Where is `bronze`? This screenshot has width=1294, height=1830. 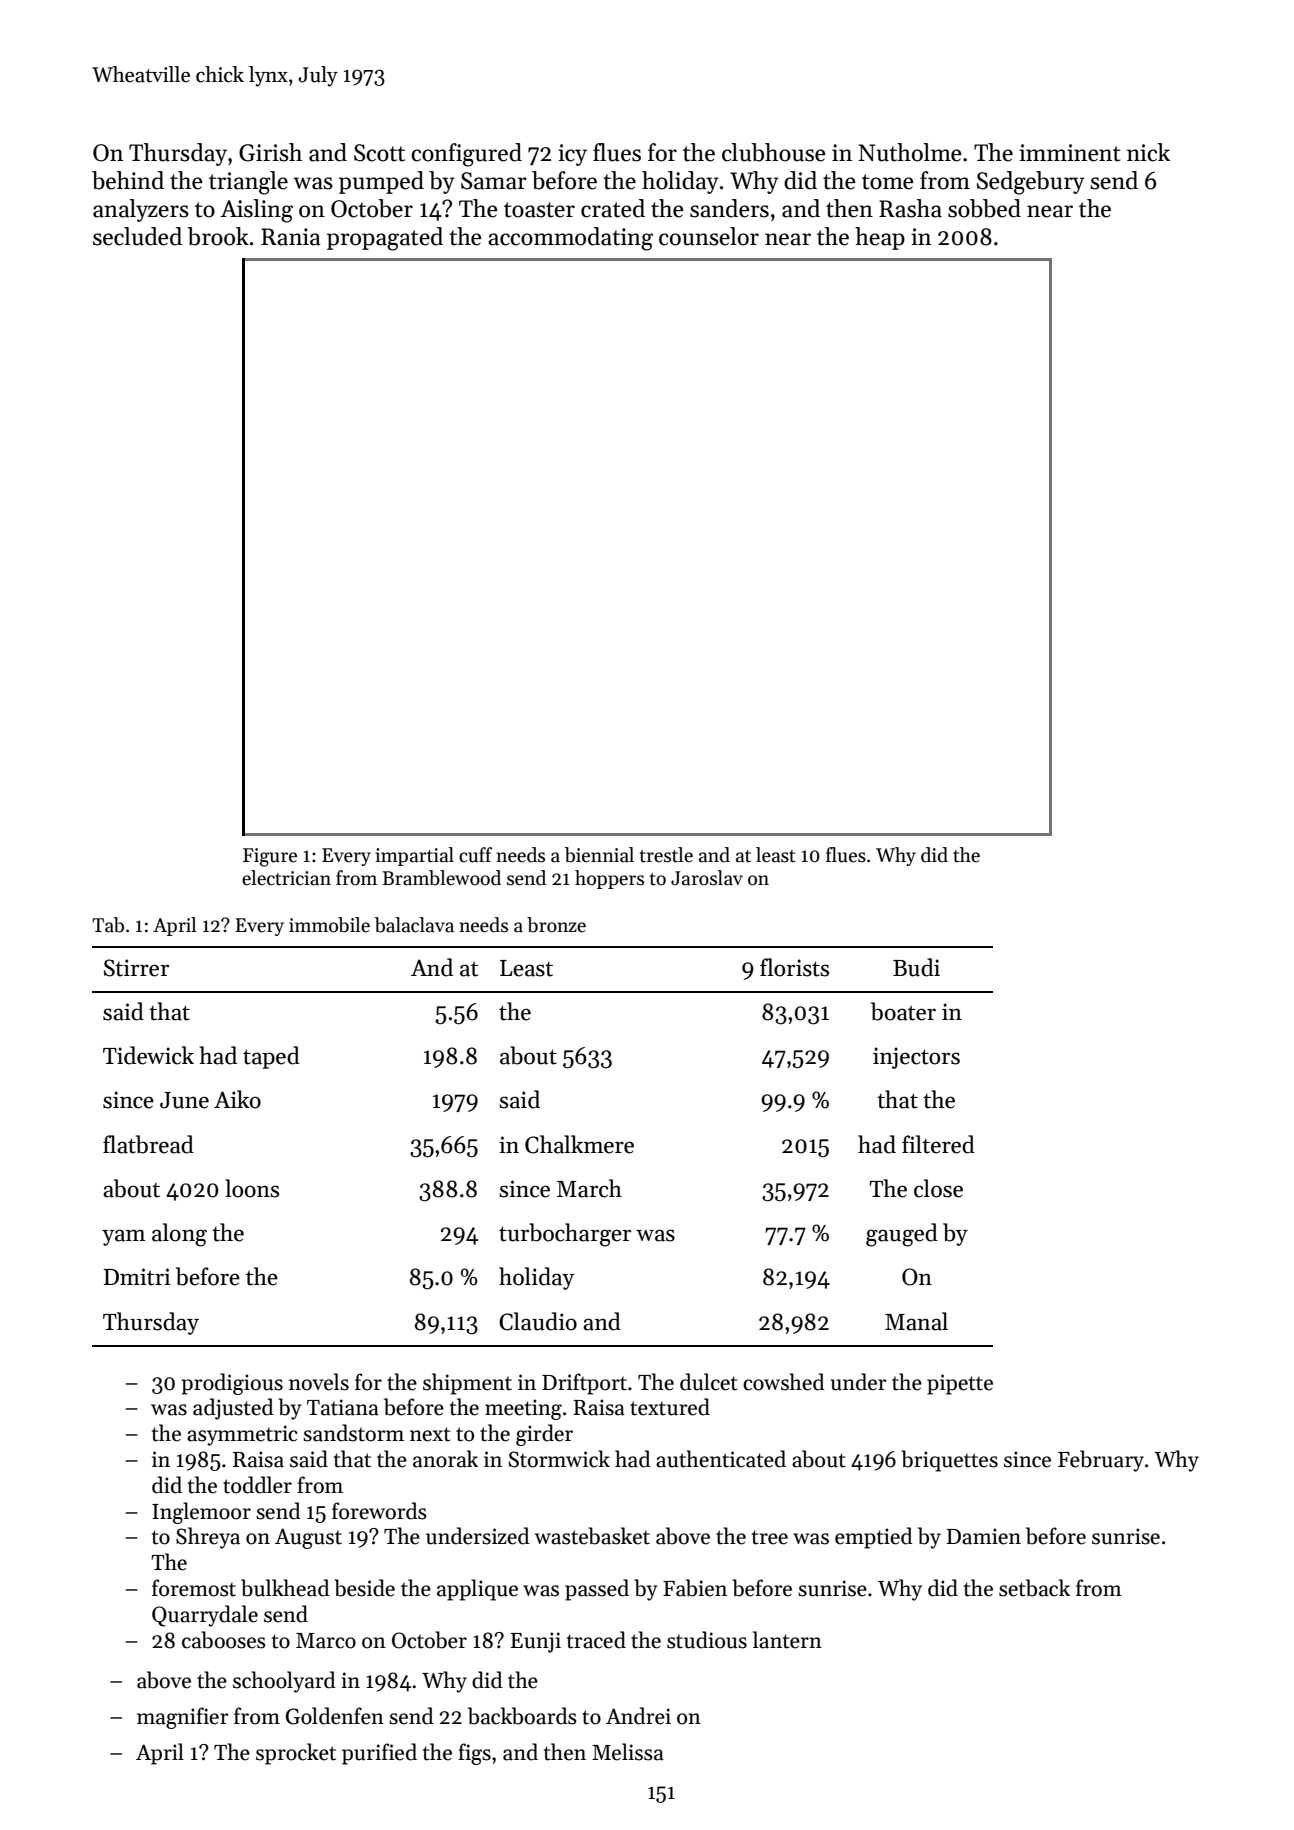
bronze is located at coordinates (556, 925).
